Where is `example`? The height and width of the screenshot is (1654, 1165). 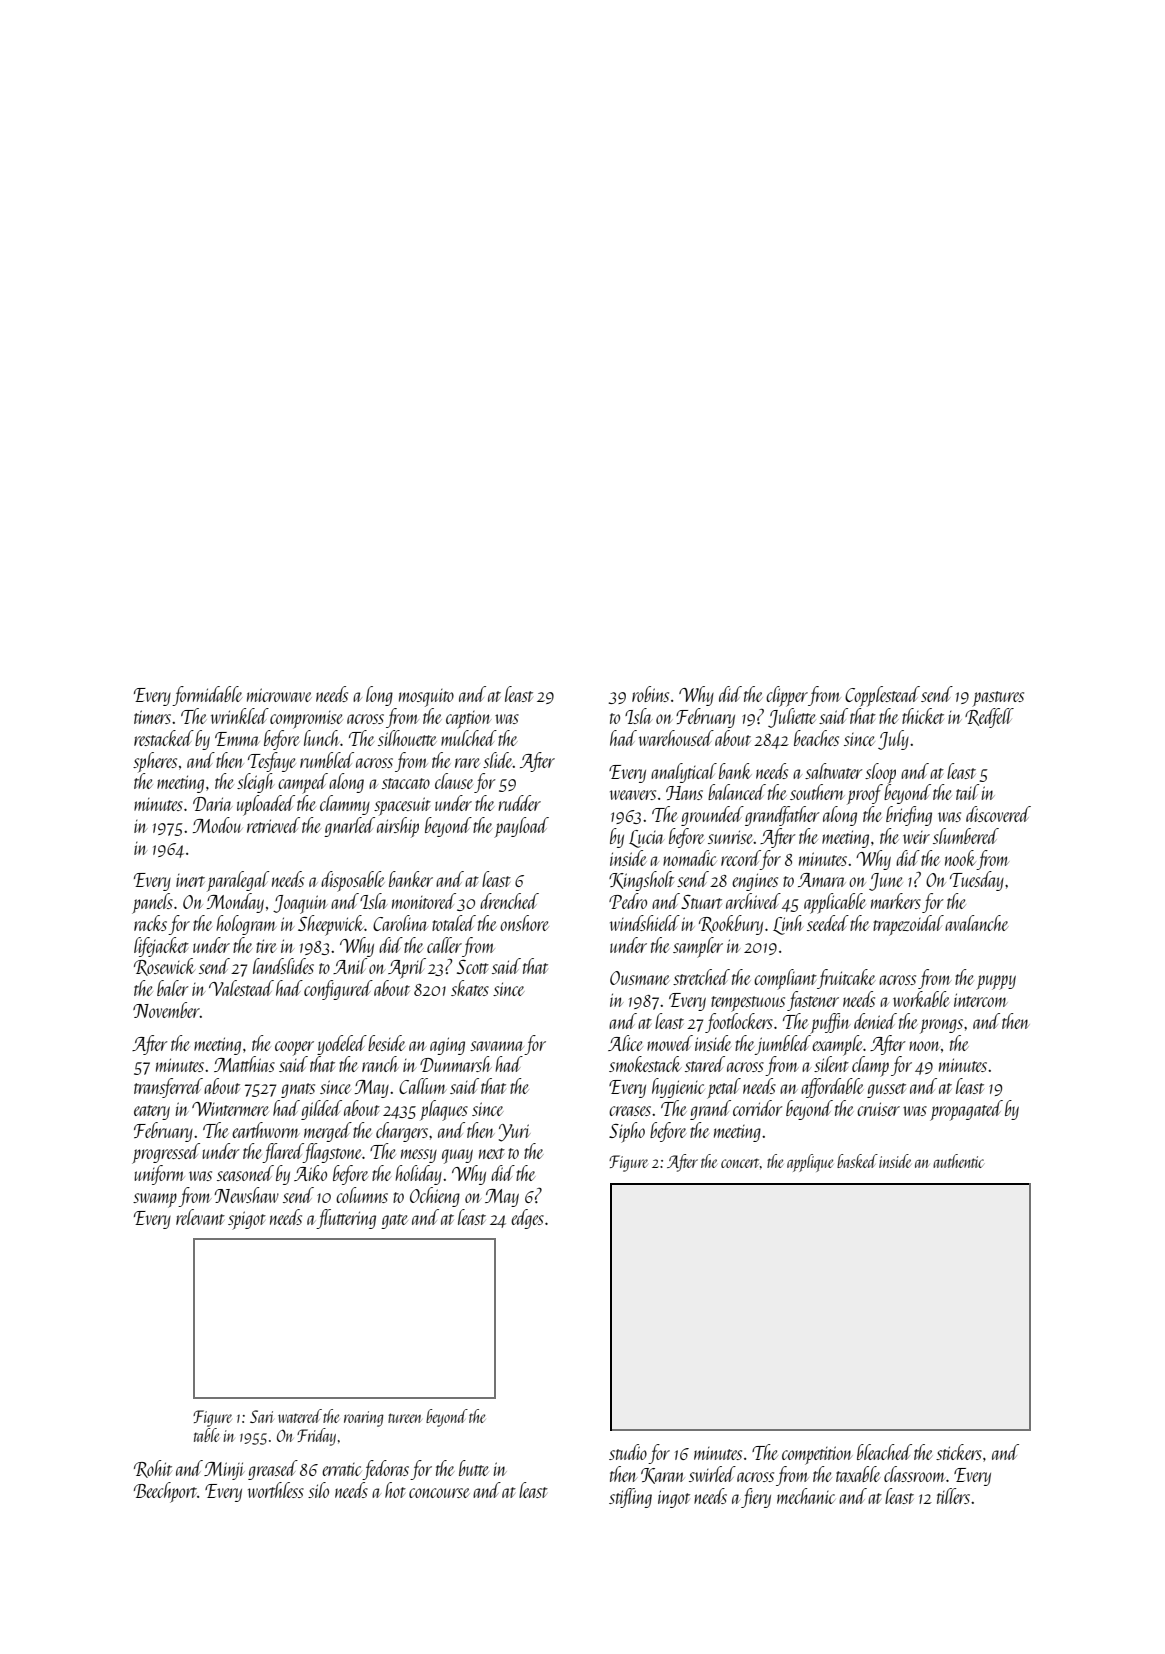
example is located at coordinates (837, 1045).
